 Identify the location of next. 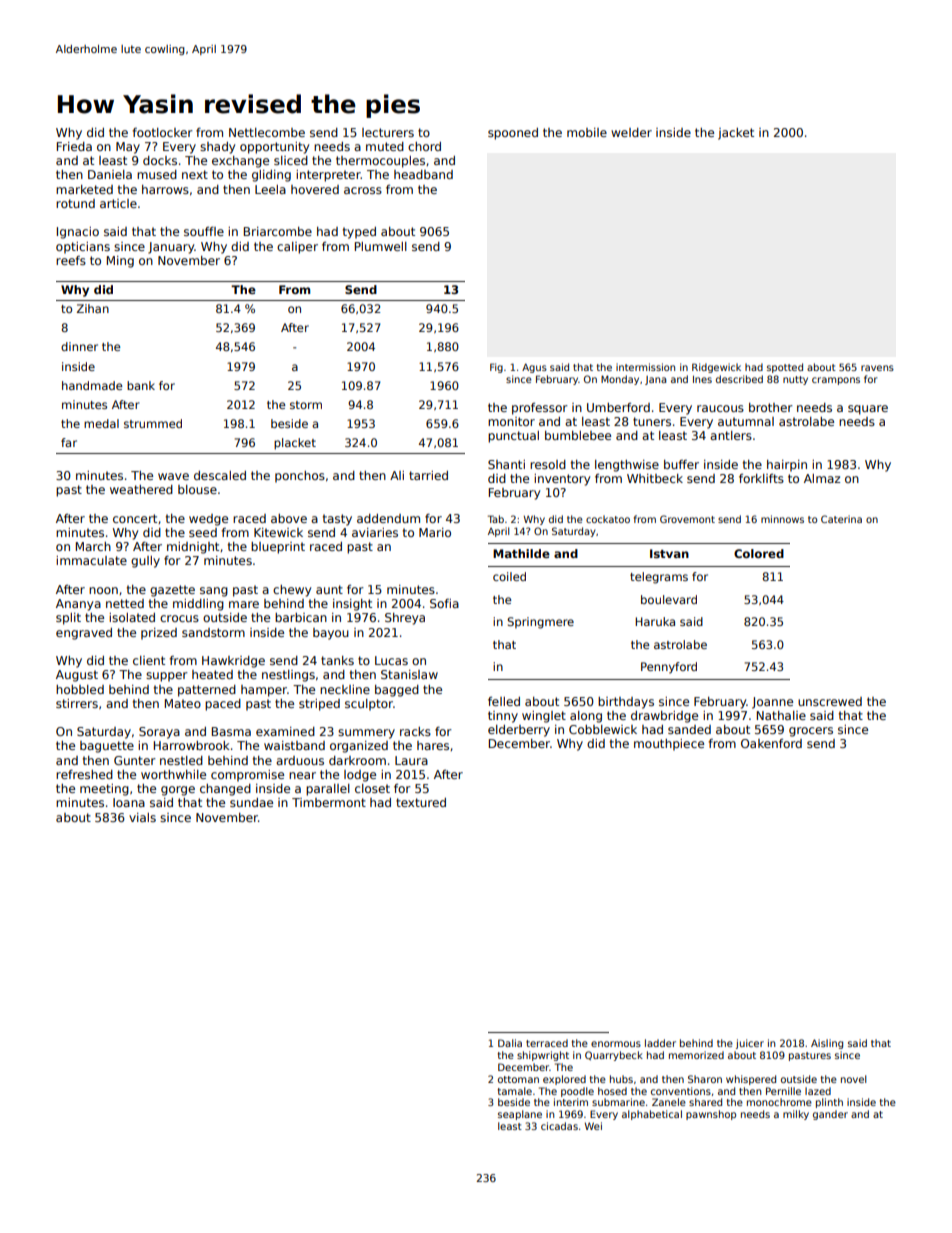
(195, 174).
